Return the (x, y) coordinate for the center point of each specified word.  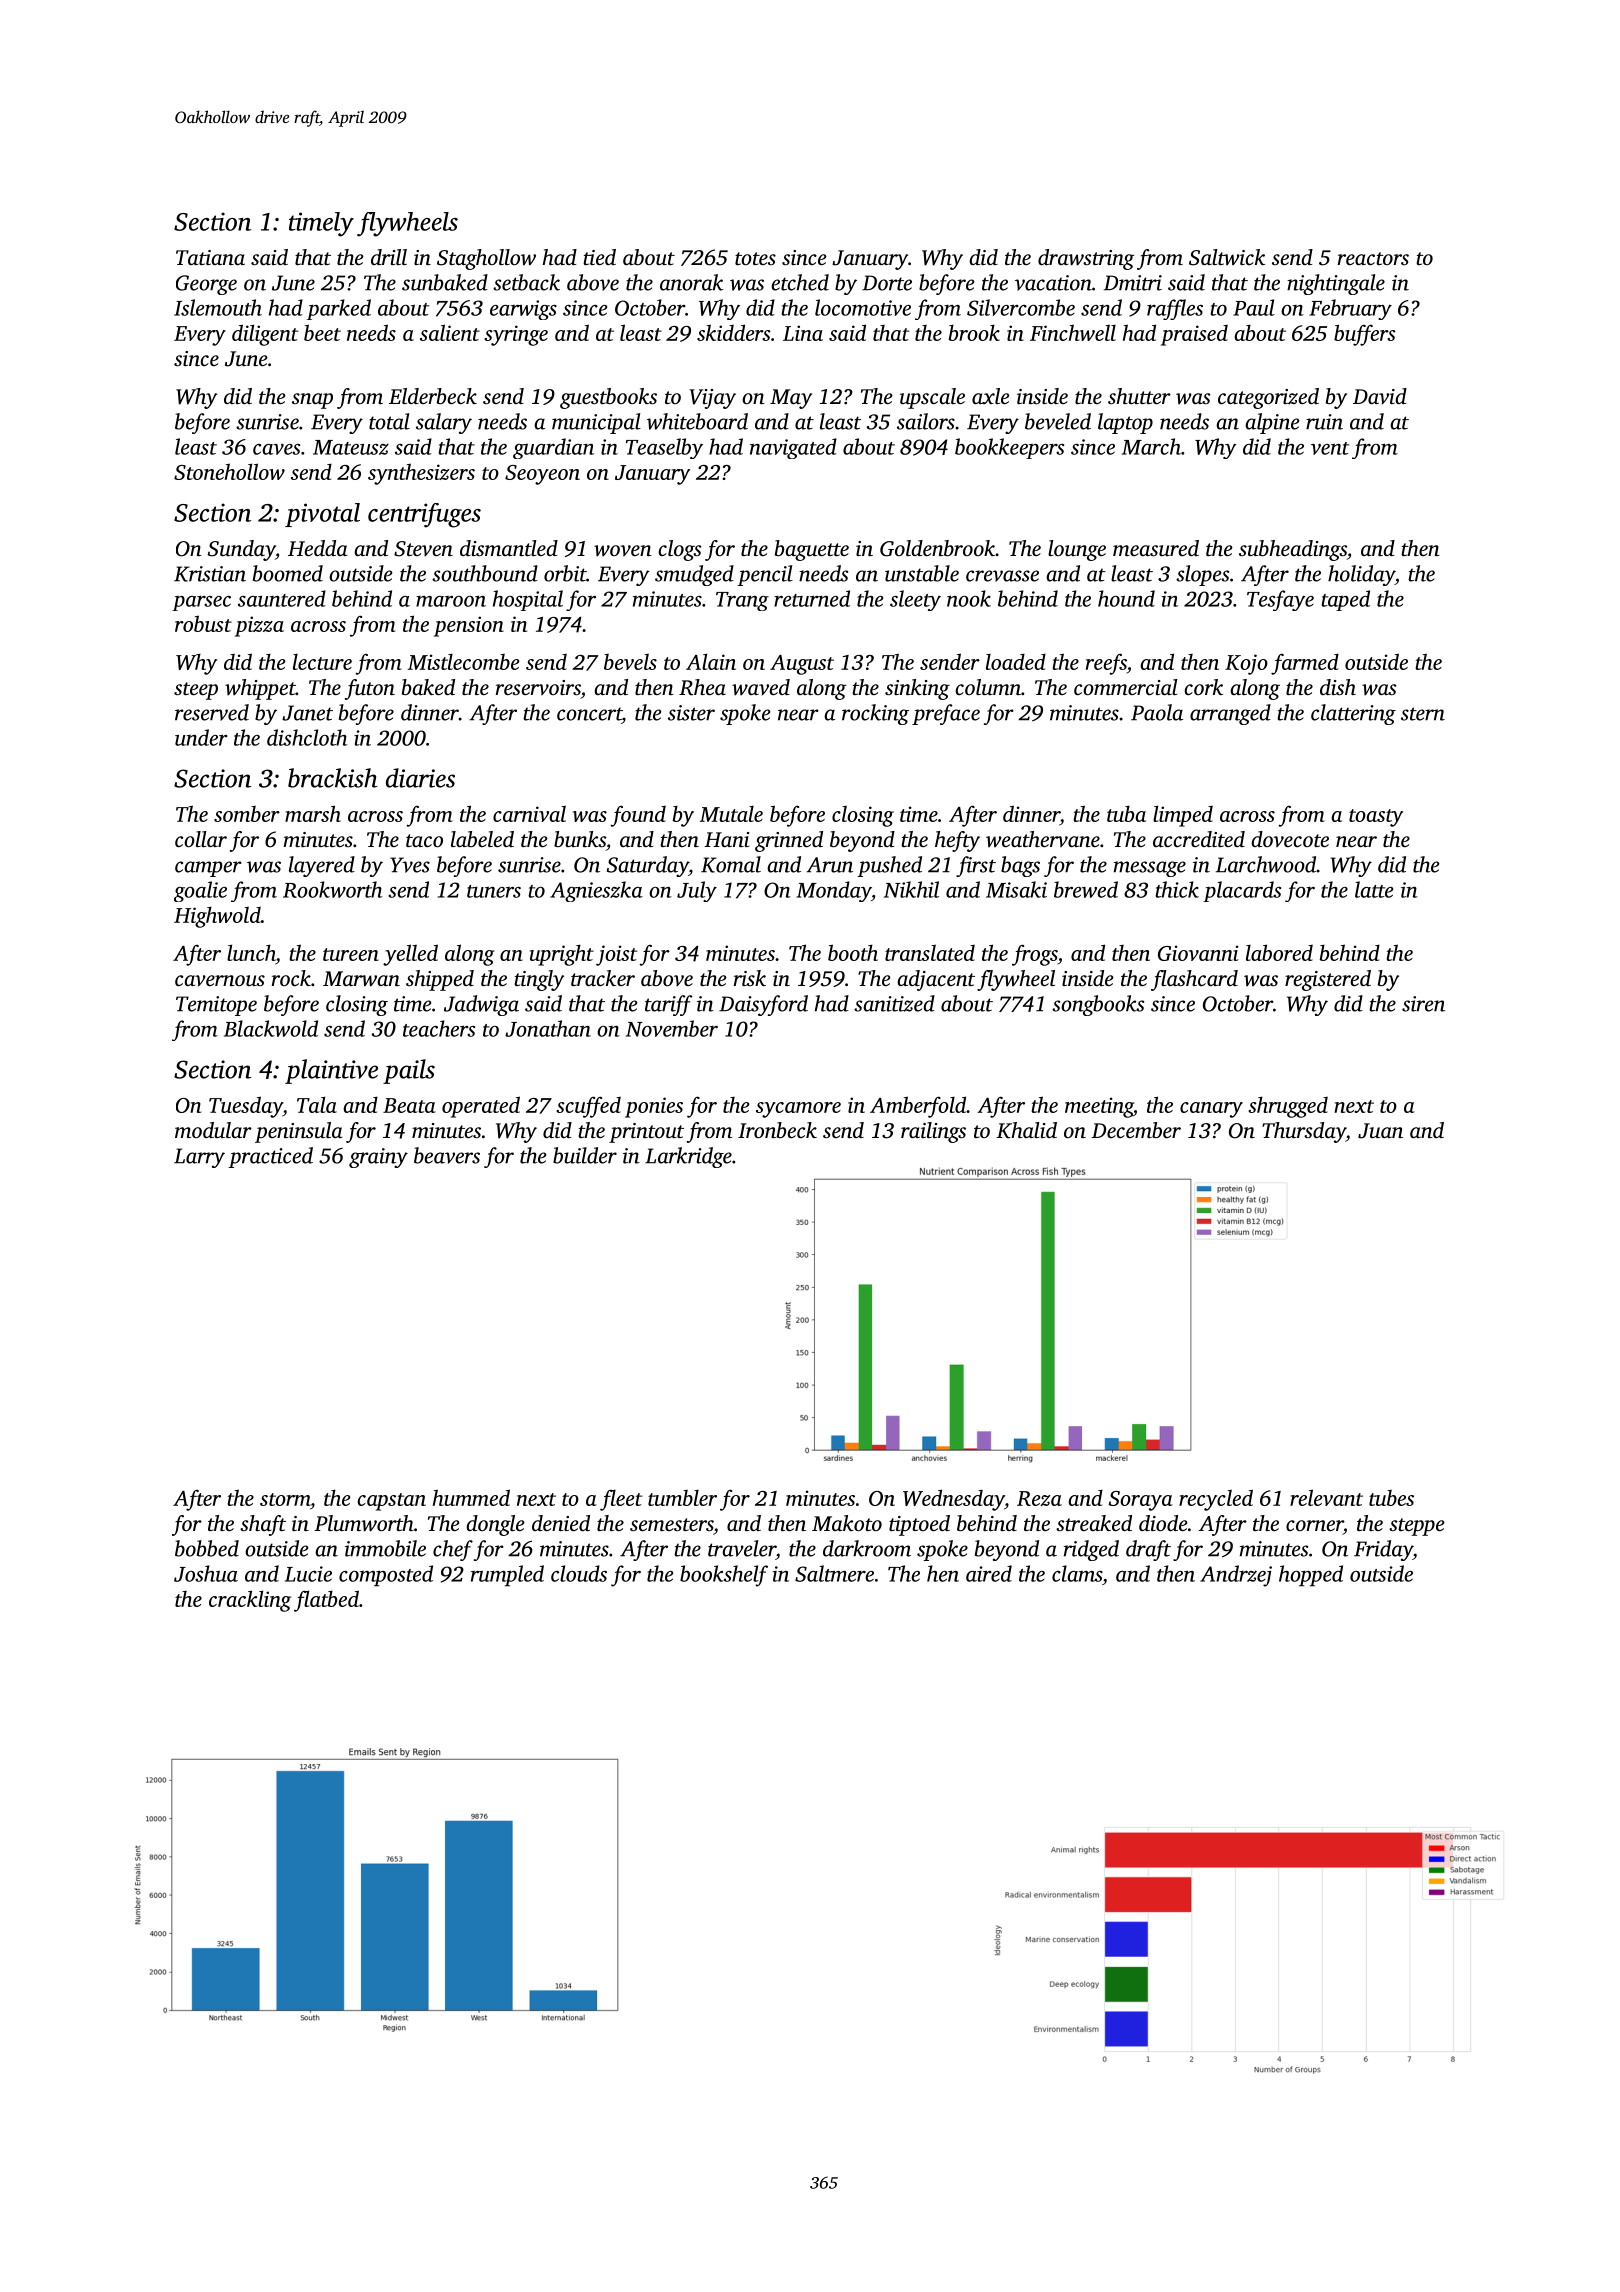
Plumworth (364, 1523)
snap (312, 401)
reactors (1373, 258)
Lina (803, 333)
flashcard (1194, 980)
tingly (539, 980)
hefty (957, 841)
